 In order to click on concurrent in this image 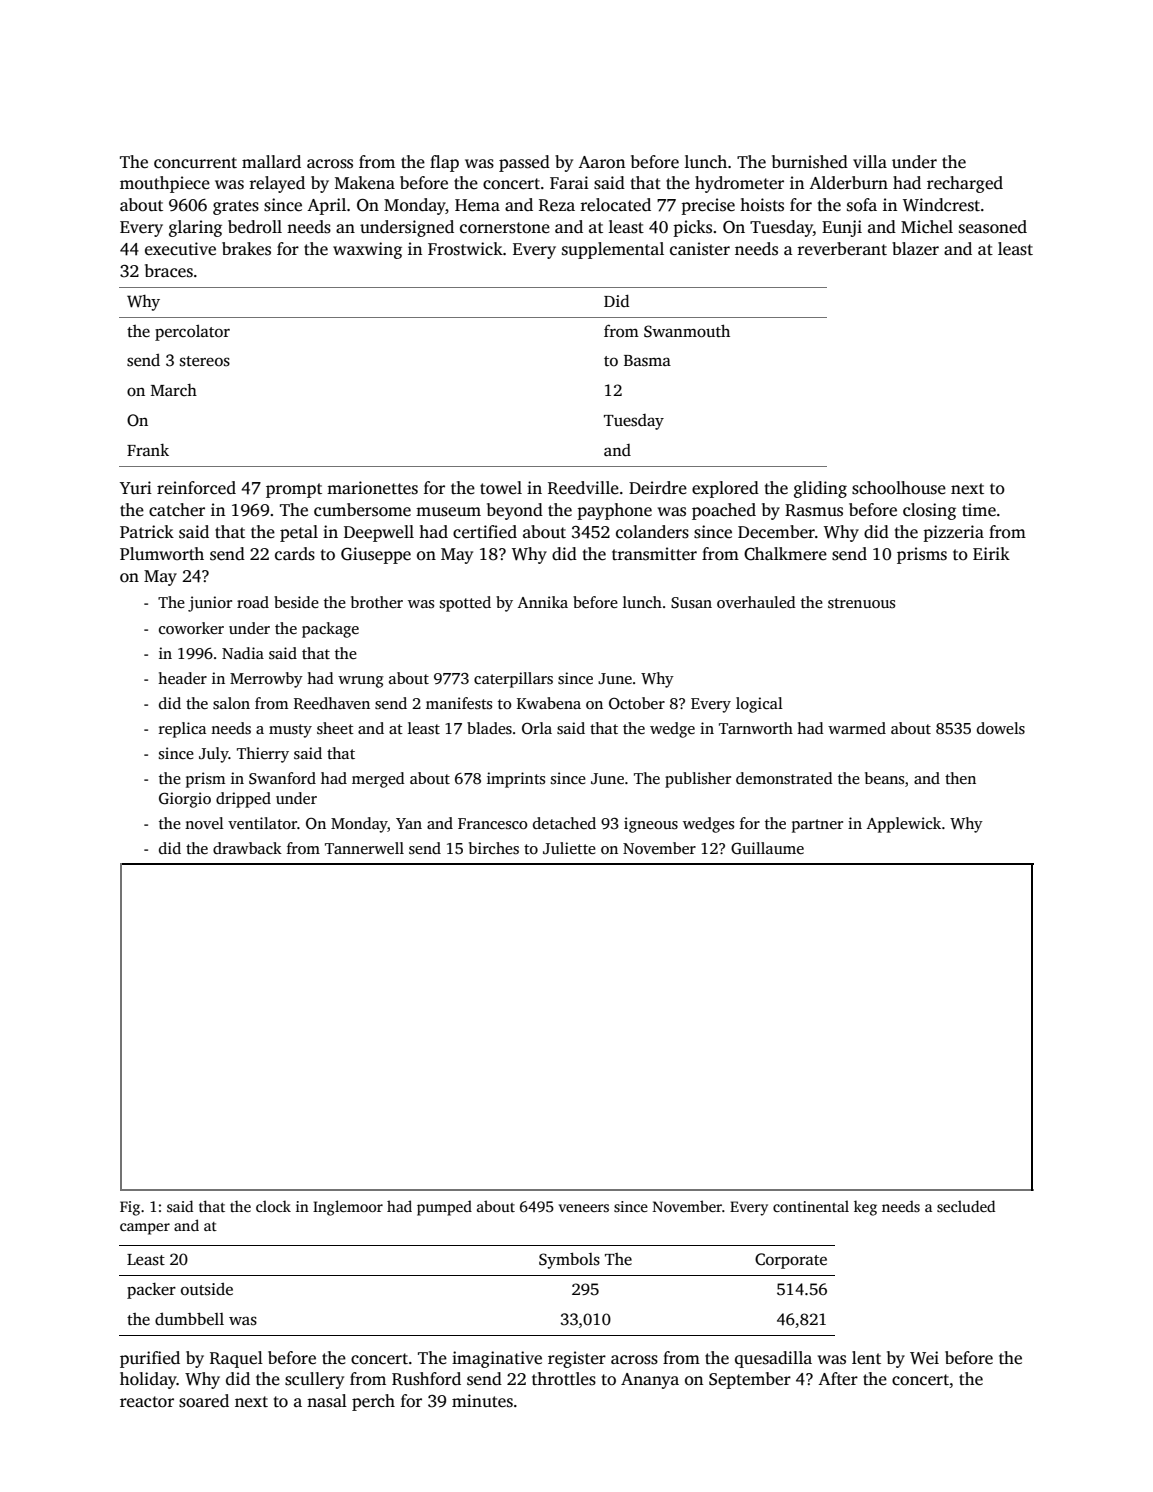, I will do `click(195, 163)`.
